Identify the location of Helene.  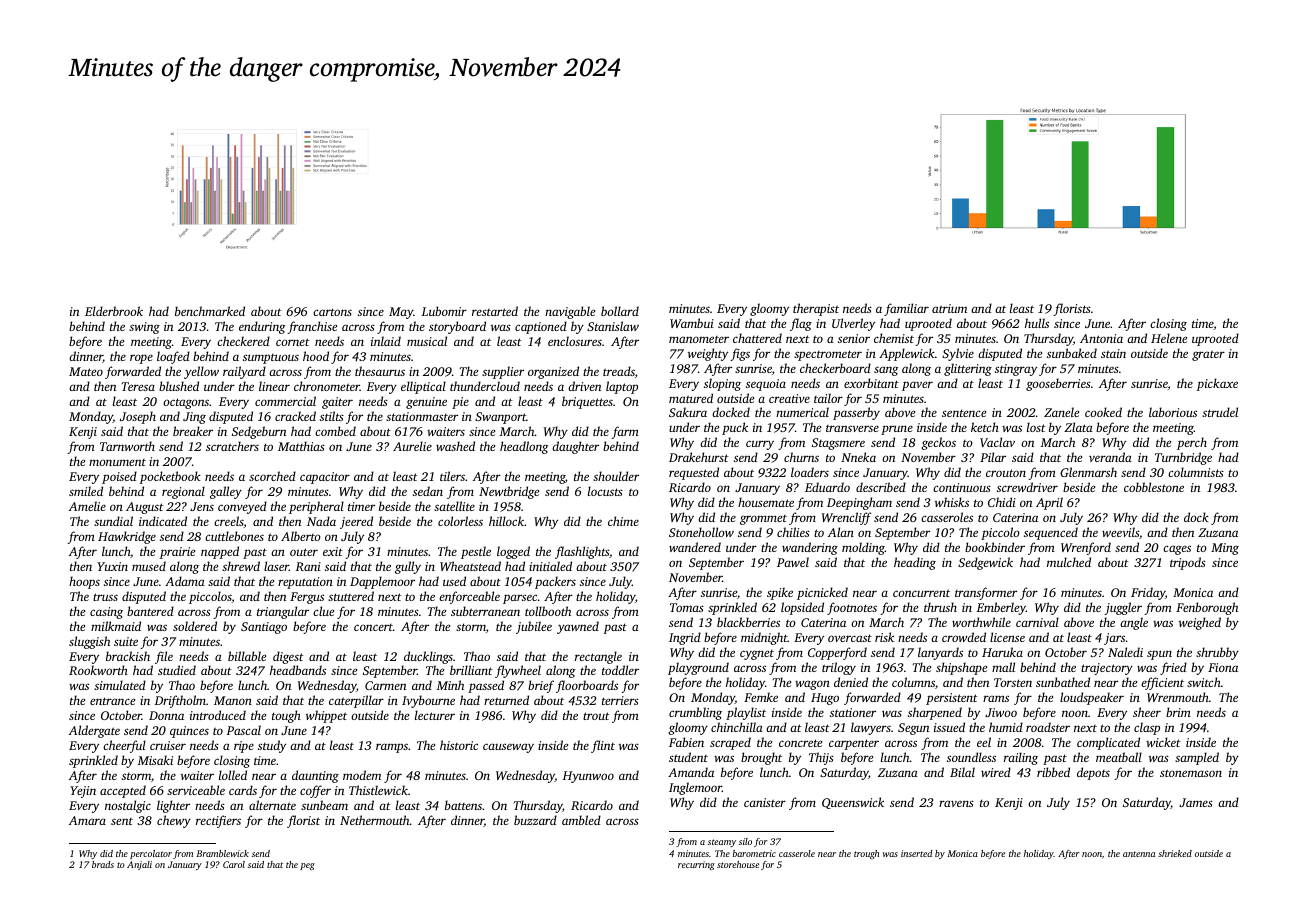
(1169, 338).
